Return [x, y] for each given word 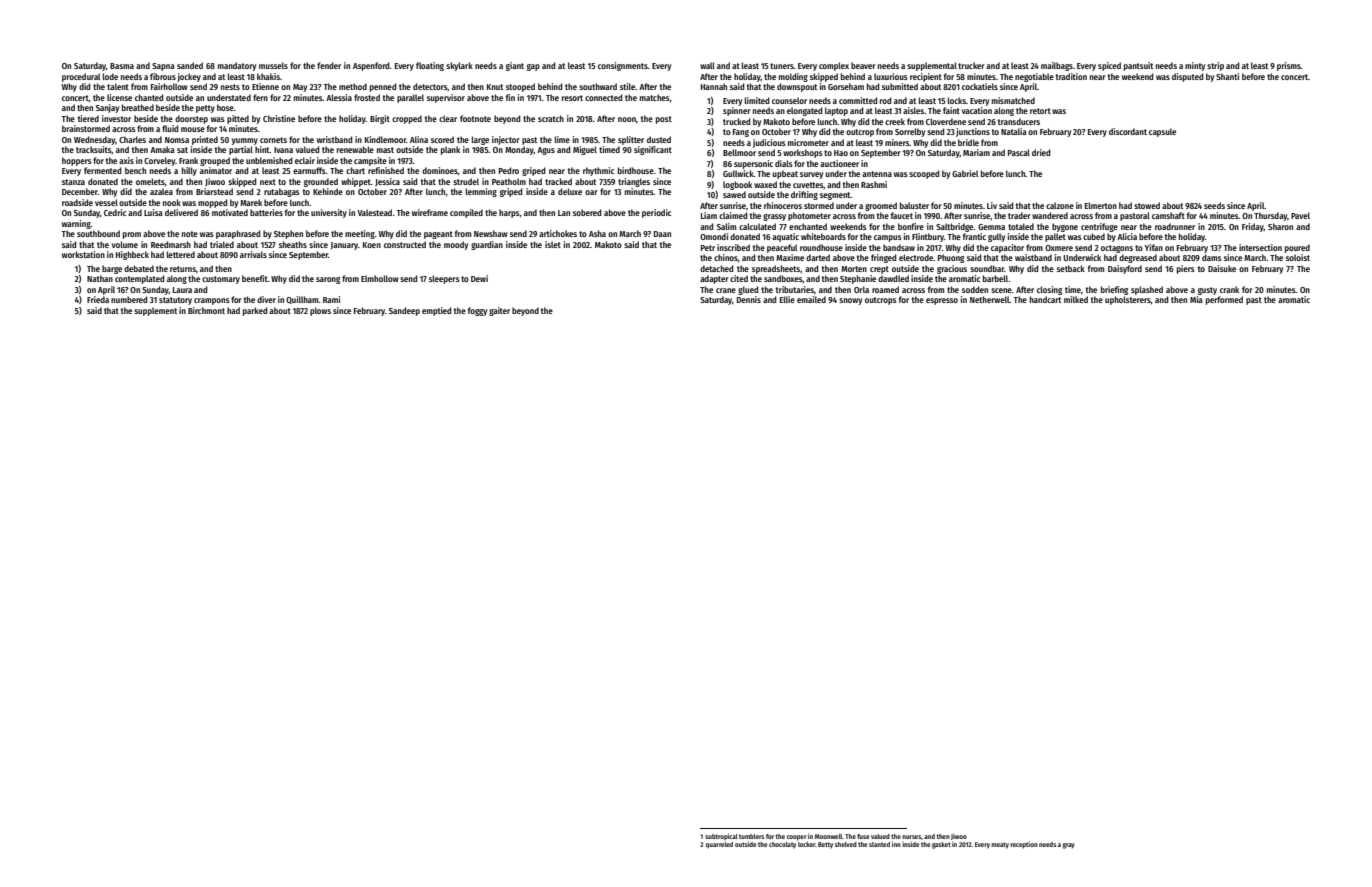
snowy [850, 301]
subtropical [721, 837]
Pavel [1300, 215]
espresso [942, 301]
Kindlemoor [385, 139]
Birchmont [206, 310]
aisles [913, 110]
